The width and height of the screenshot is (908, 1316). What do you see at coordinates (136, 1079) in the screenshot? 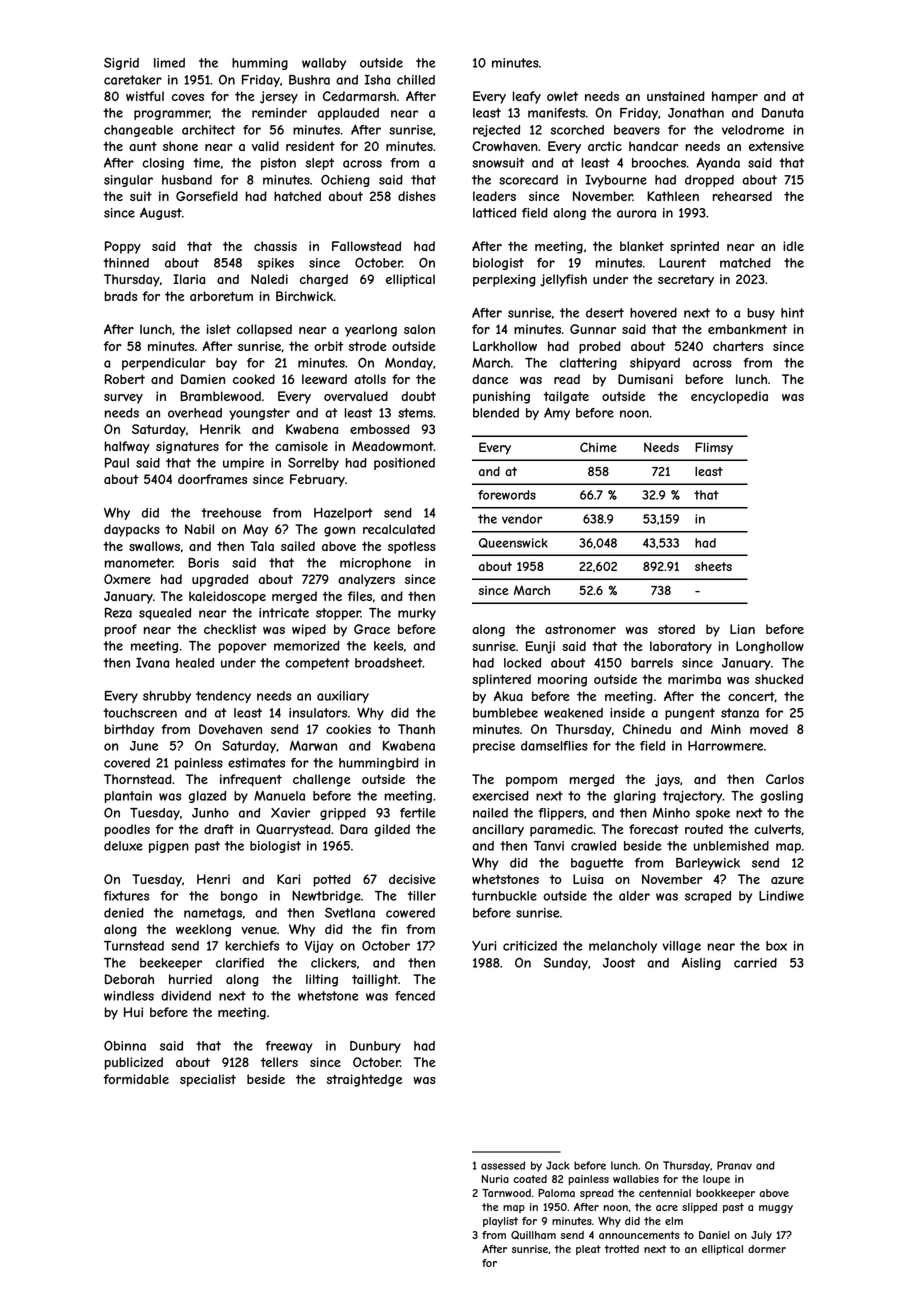
I see `formidable` at bounding box center [136, 1079].
